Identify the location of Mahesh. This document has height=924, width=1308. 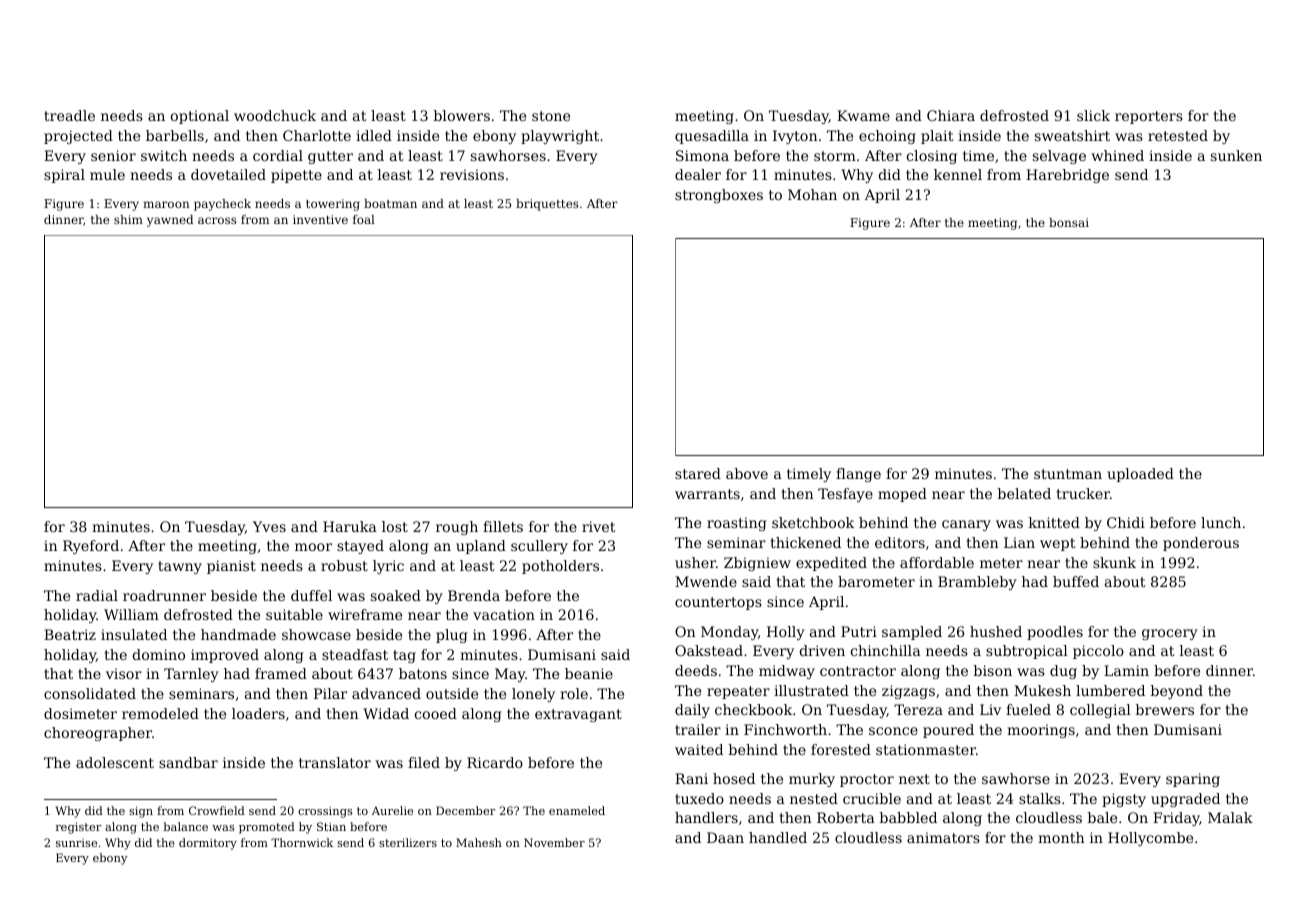
(479, 842).
